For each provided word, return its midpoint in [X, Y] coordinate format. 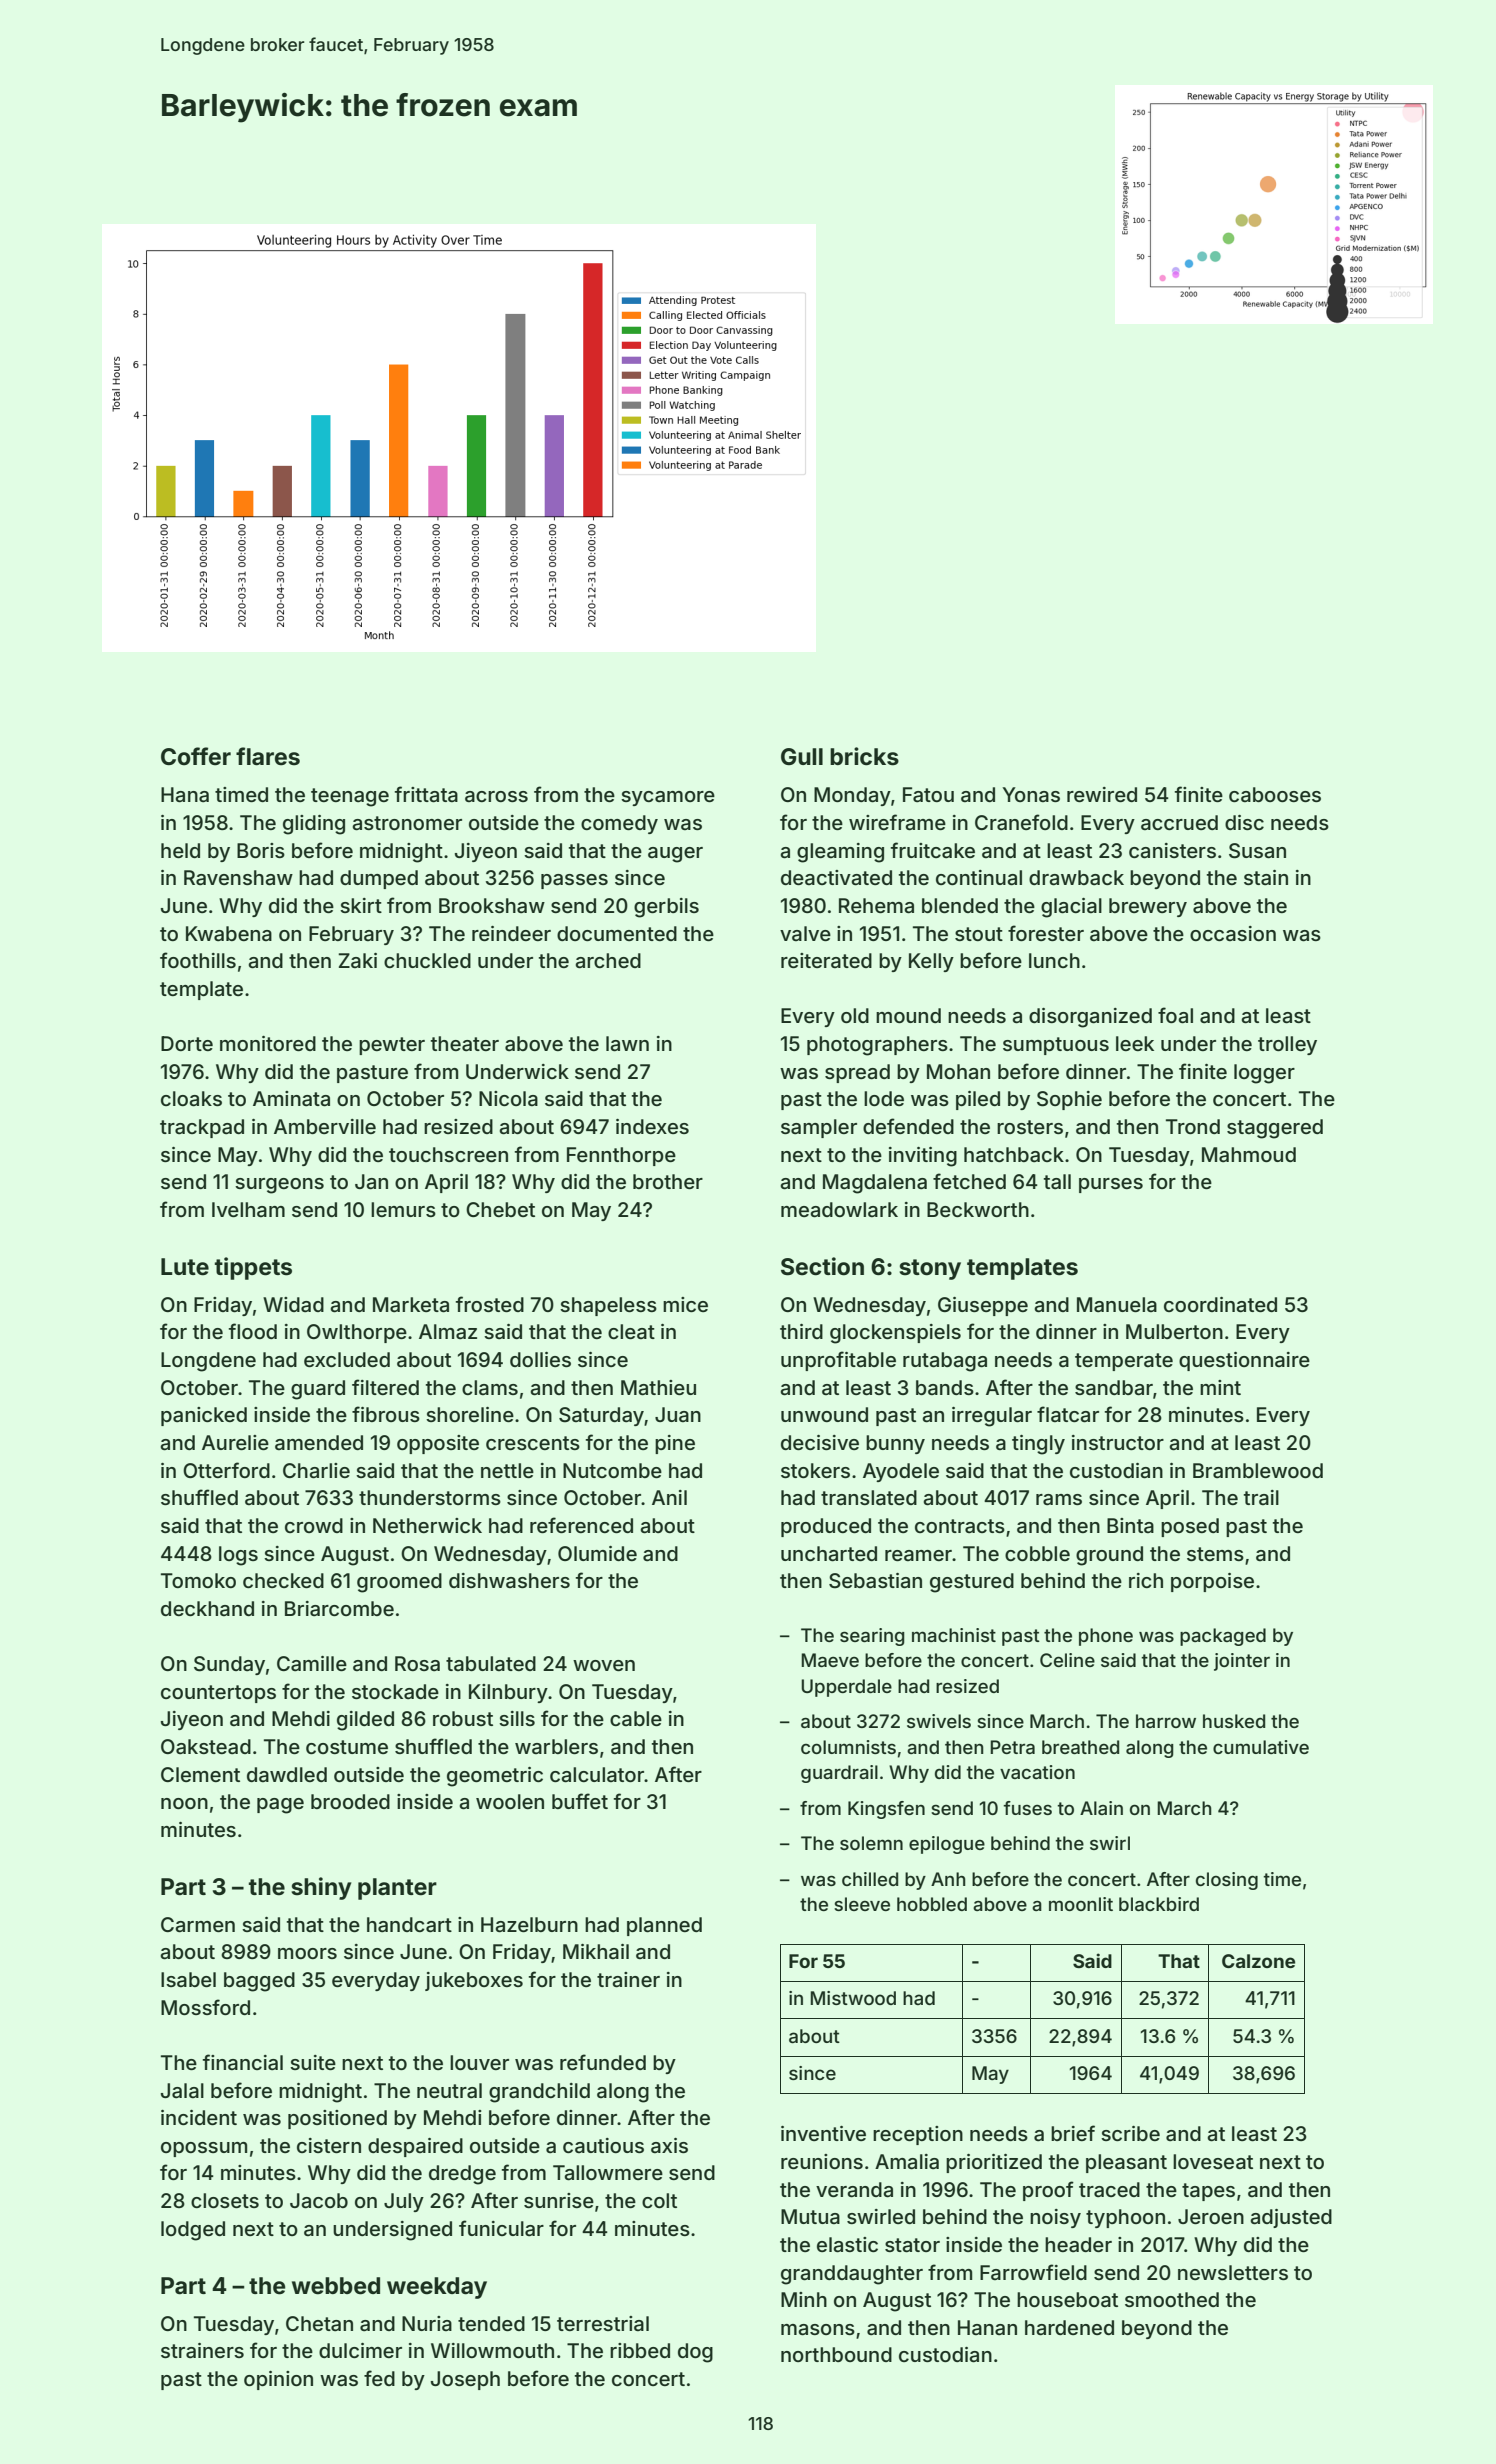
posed [1190, 1527]
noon [184, 1803]
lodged [193, 2231]
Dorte [187, 1043]
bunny [895, 1444]
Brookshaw [492, 905]
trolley [1287, 1045]
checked [283, 1580]
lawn [627, 1044]
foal [1175, 1015]
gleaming [840, 853]
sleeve [862, 1904]
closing [1227, 1881]
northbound [836, 2354]
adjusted [1291, 2218]
